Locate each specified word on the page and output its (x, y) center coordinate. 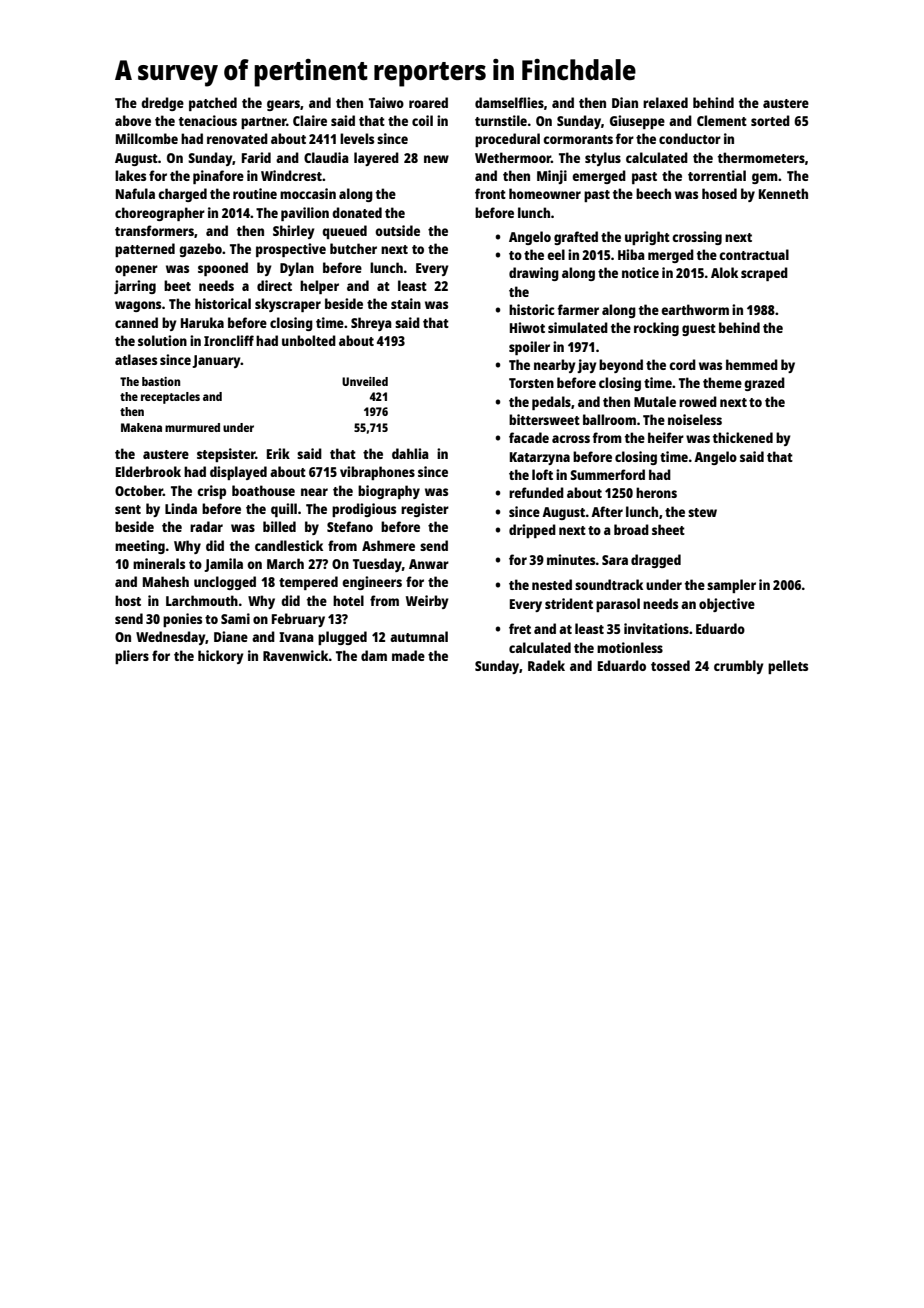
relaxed (665, 102)
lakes (130, 175)
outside (397, 230)
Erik (278, 453)
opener (136, 270)
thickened (743, 437)
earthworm (695, 309)
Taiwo (386, 102)
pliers (132, 657)
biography (389, 492)
